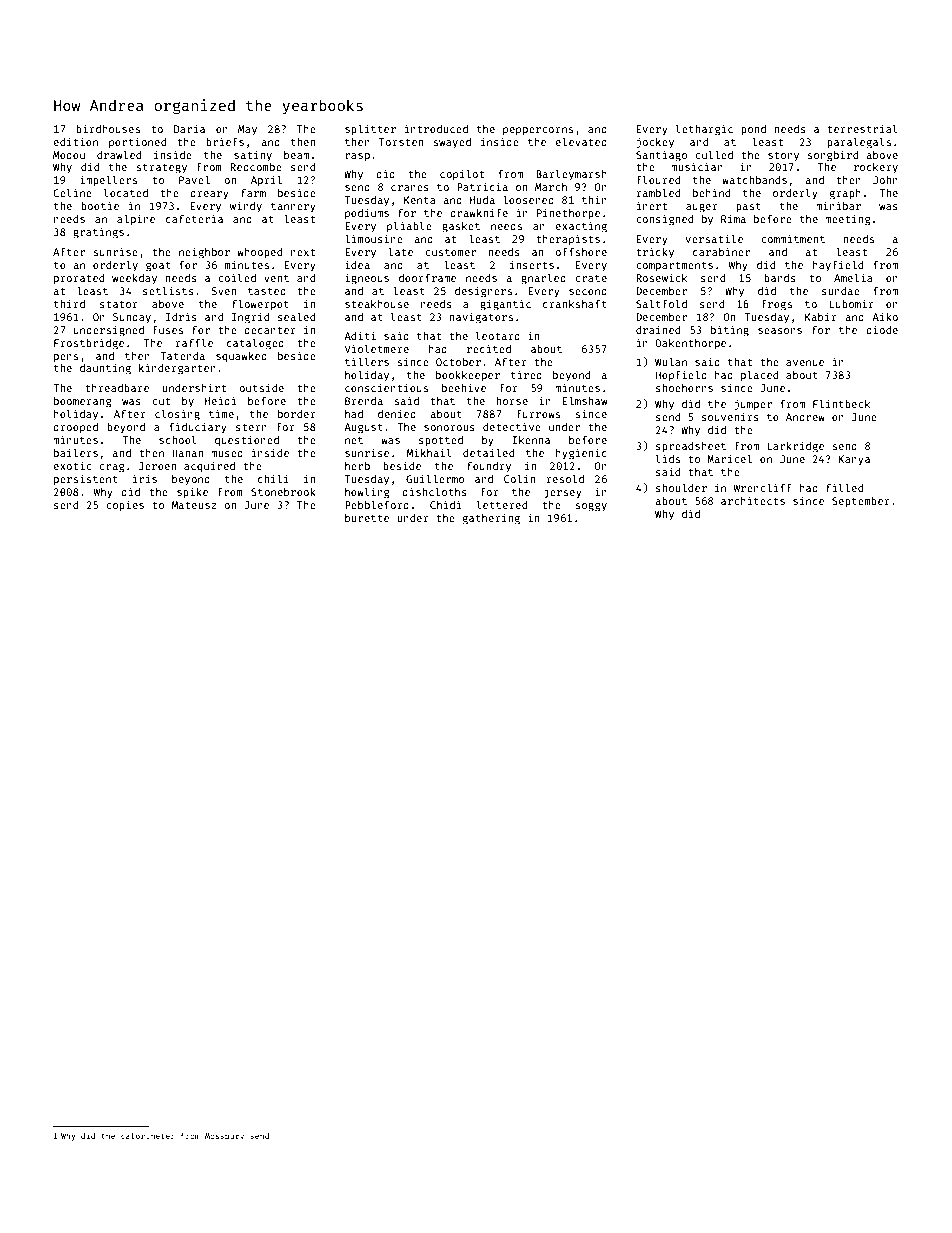 This screenshot has height=1233, width=952. What do you see at coordinates (538, 131) in the screenshot?
I see `peppercorns` at bounding box center [538, 131].
